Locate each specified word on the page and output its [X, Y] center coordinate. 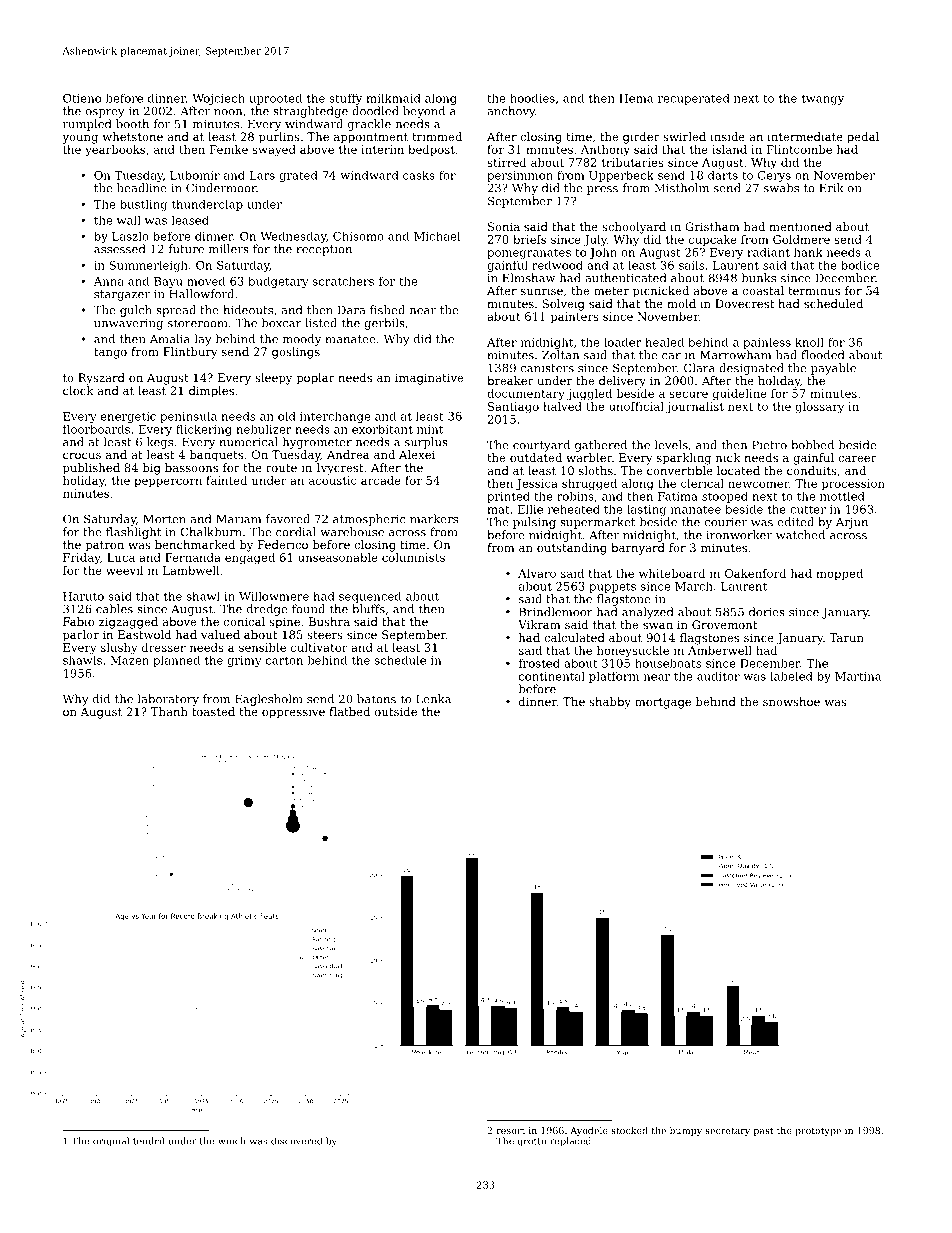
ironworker [739, 535]
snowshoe [791, 701]
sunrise [542, 290]
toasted [213, 711]
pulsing [534, 523]
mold [681, 303]
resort [511, 1131]
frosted [539, 663]
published [91, 469]
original [111, 1142]
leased [190, 220]
